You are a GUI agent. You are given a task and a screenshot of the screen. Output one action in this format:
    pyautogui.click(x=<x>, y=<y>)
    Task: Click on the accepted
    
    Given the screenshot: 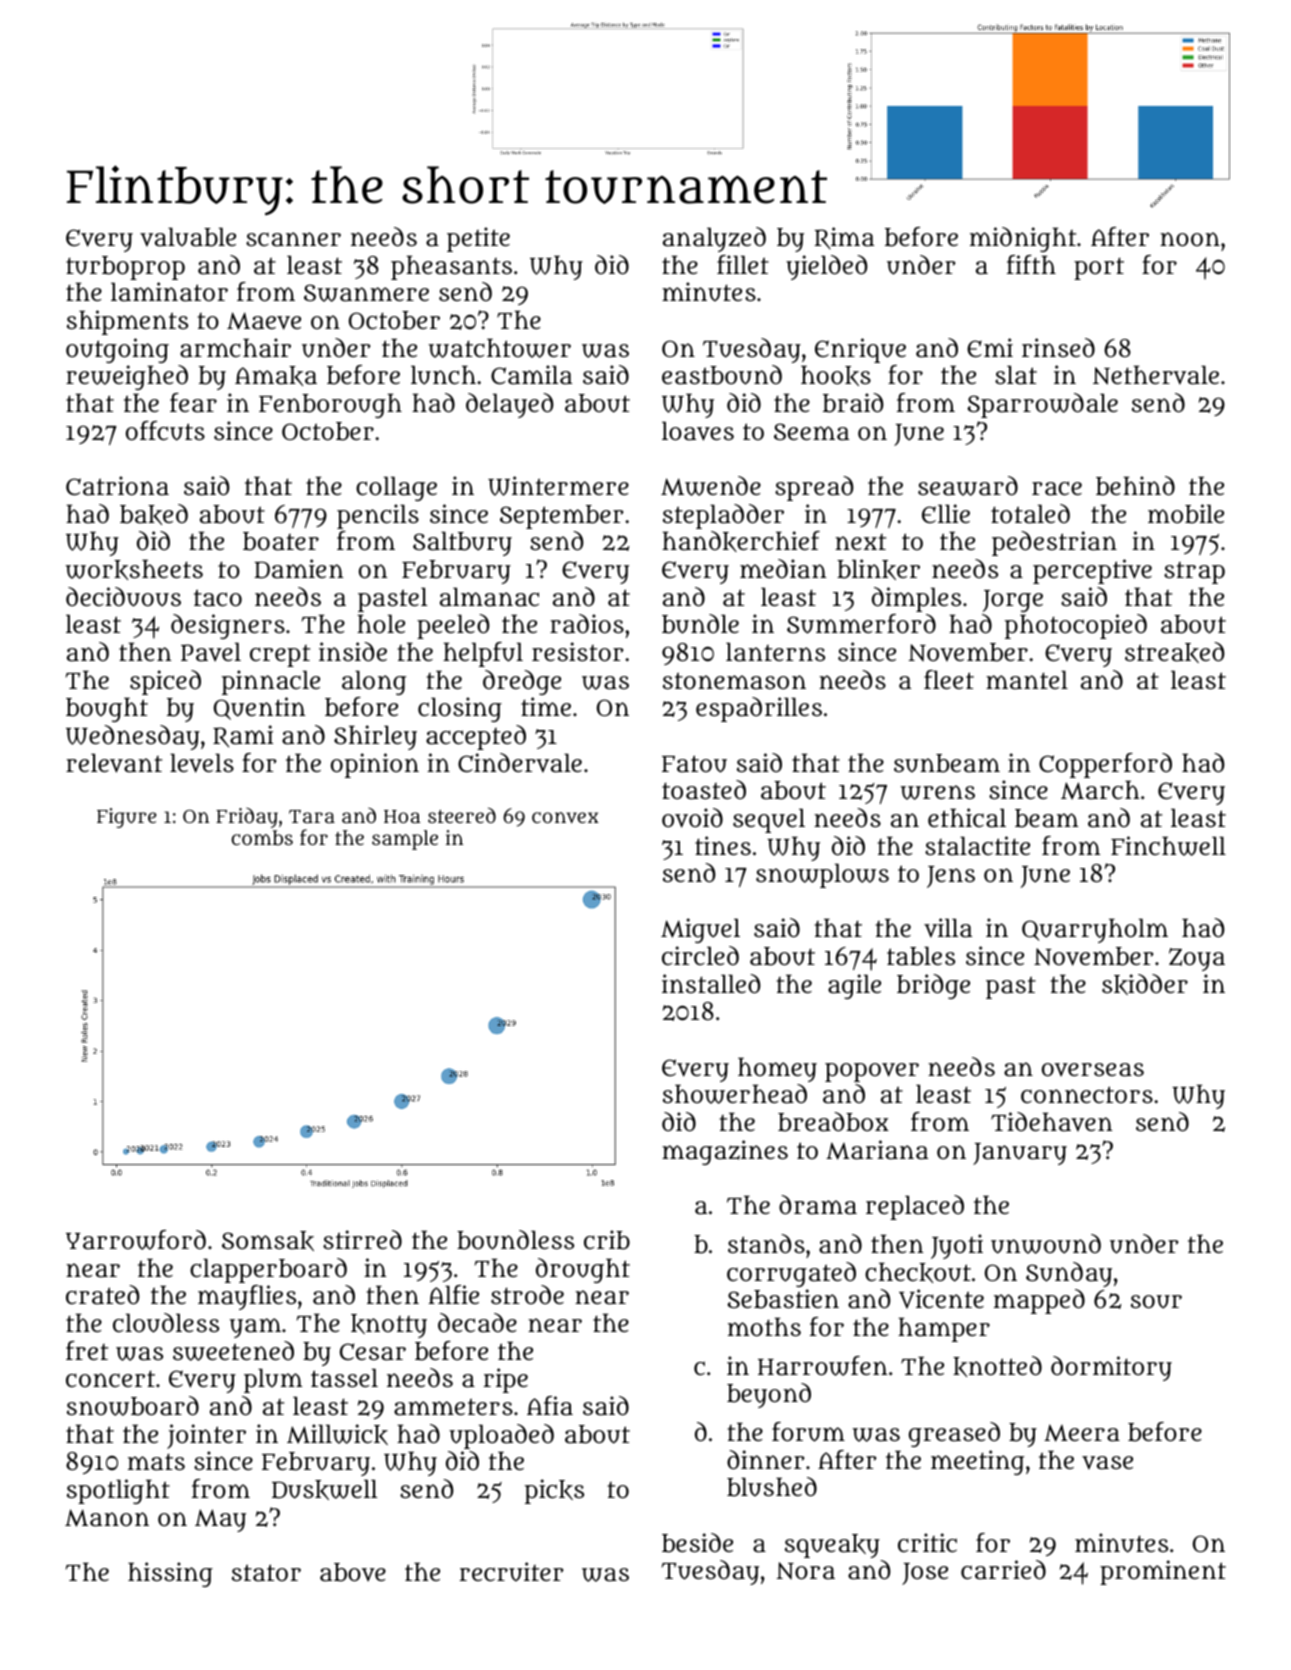 What is the action you would take?
    pyautogui.click(x=476, y=737)
